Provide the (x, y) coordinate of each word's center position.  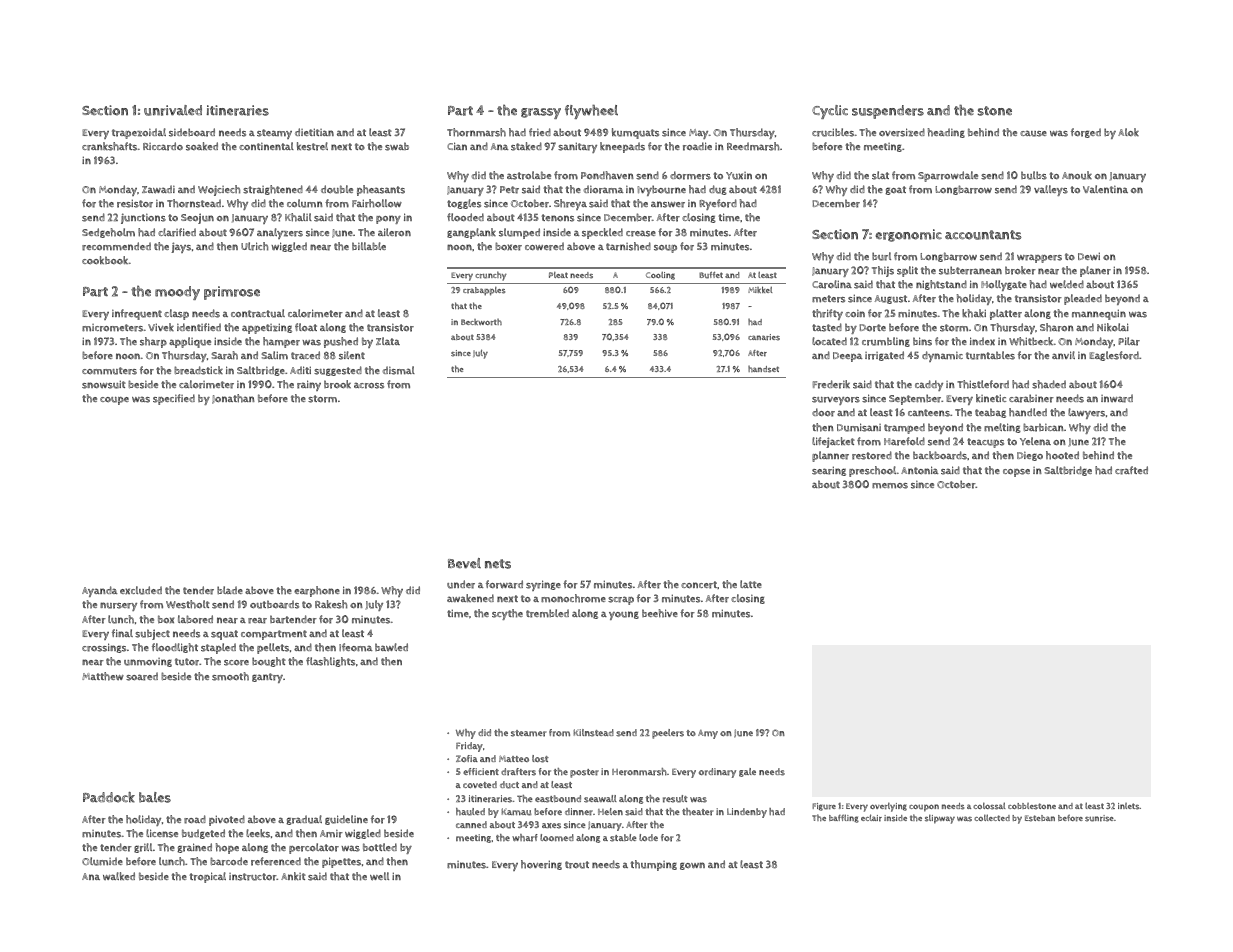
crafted (1131, 470)
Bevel (464, 563)
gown (692, 866)
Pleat (558, 275)
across (369, 386)
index (982, 341)
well (379, 876)
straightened (273, 190)
